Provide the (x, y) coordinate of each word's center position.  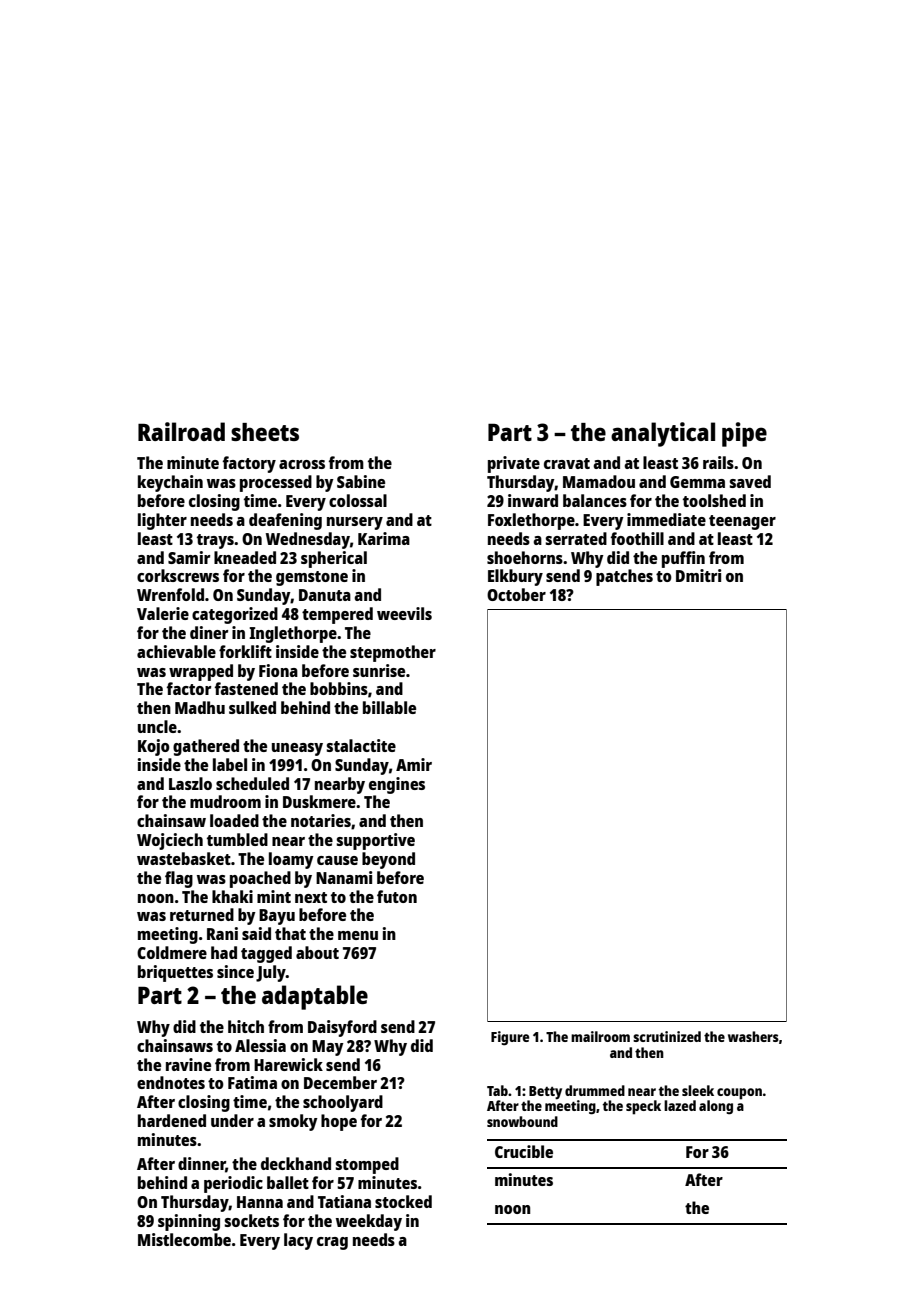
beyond (388, 860)
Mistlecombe (184, 1239)
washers (753, 1036)
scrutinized (667, 1036)
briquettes (175, 973)
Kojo (154, 747)
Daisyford (342, 1028)
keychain (170, 483)
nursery (355, 523)
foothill (637, 538)
